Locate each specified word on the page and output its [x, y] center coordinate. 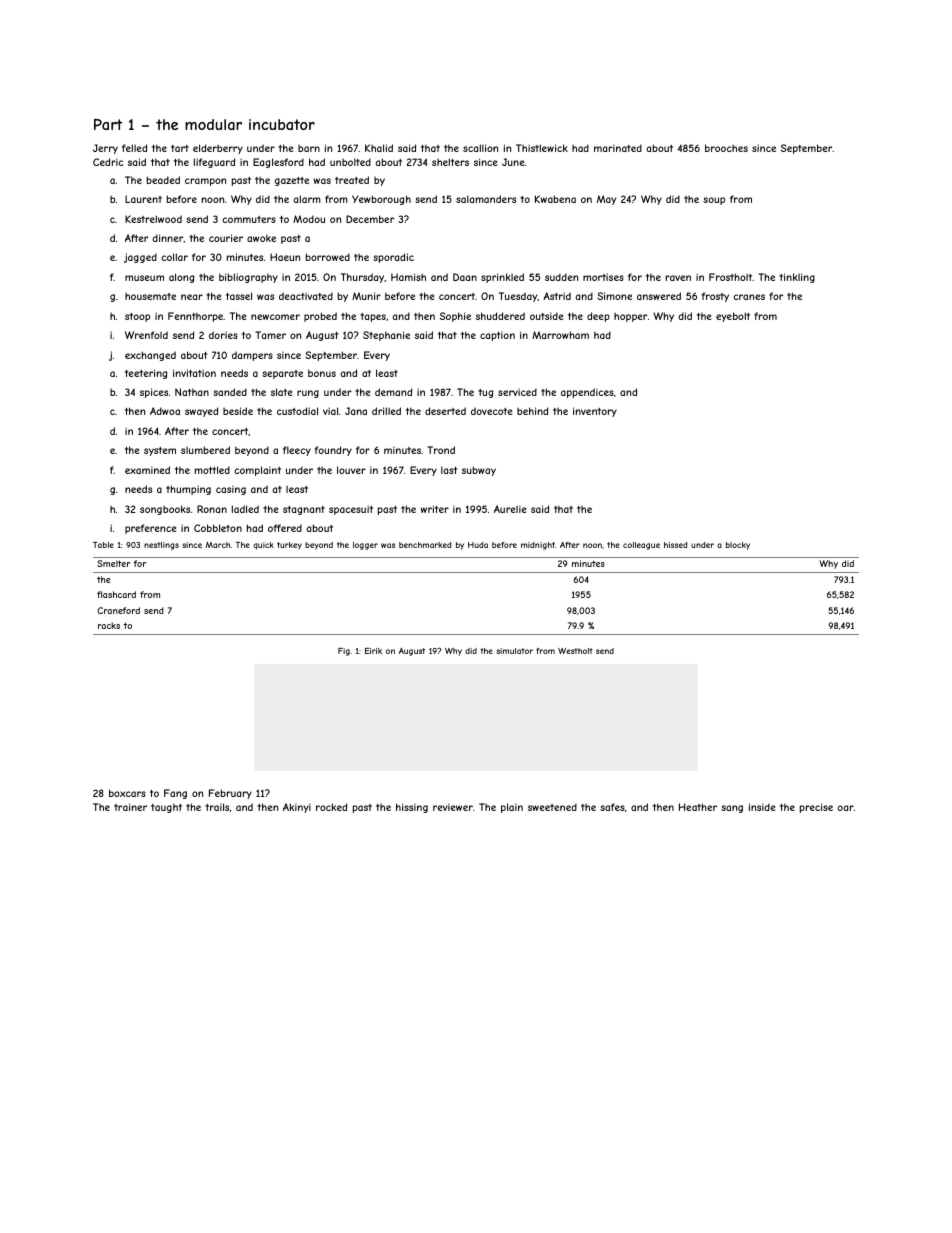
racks [109, 625]
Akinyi [297, 808]
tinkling [797, 278]
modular [213, 124]
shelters [450, 162]
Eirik [373, 651]
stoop [137, 317]
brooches [726, 148]
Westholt [575, 651]
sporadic [393, 258]
